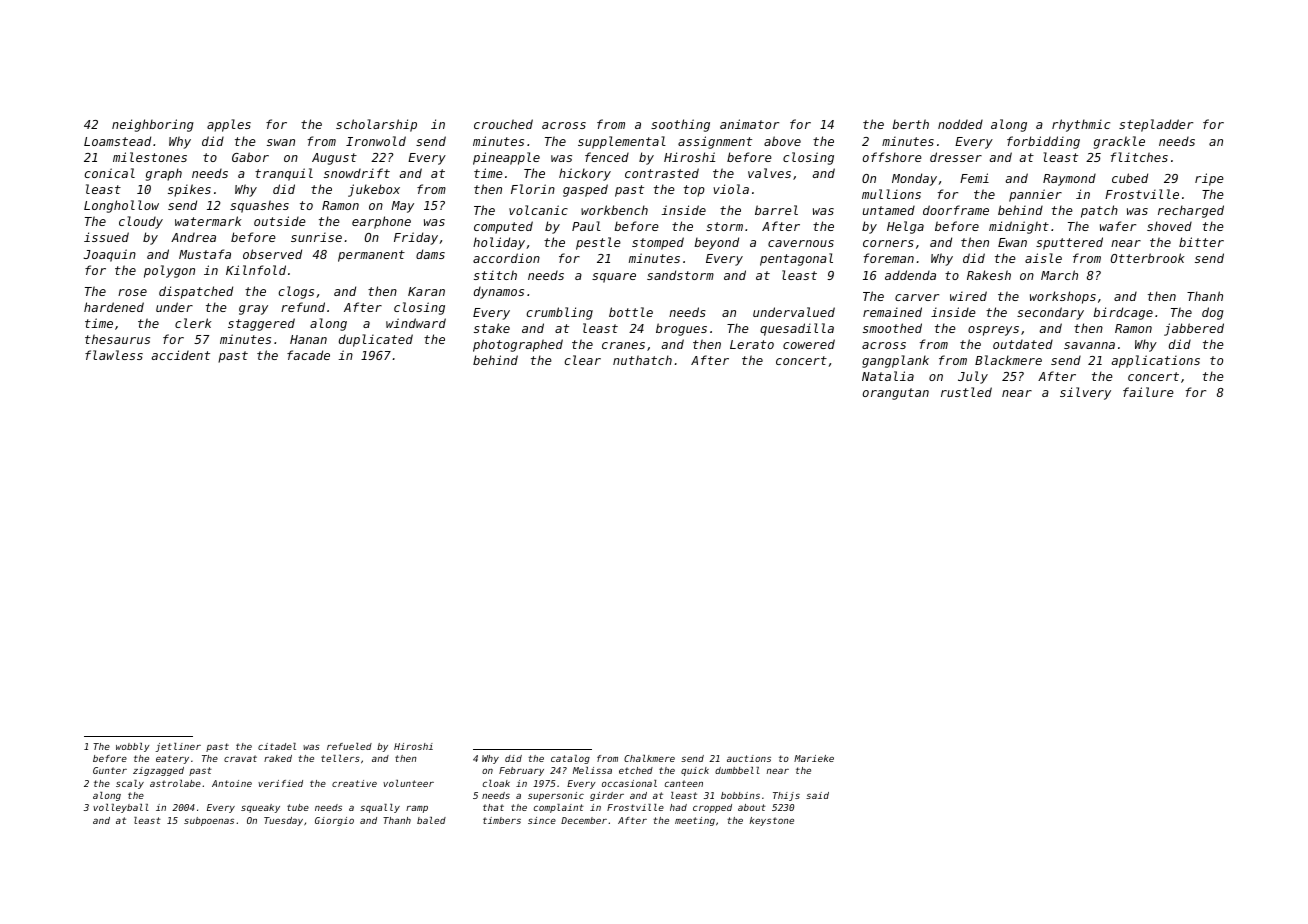 Image resolution: width=1308 pixels, height=924 pixels. What do you see at coordinates (349, 746) in the page?
I see `refueled` at bounding box center [349, 746].
